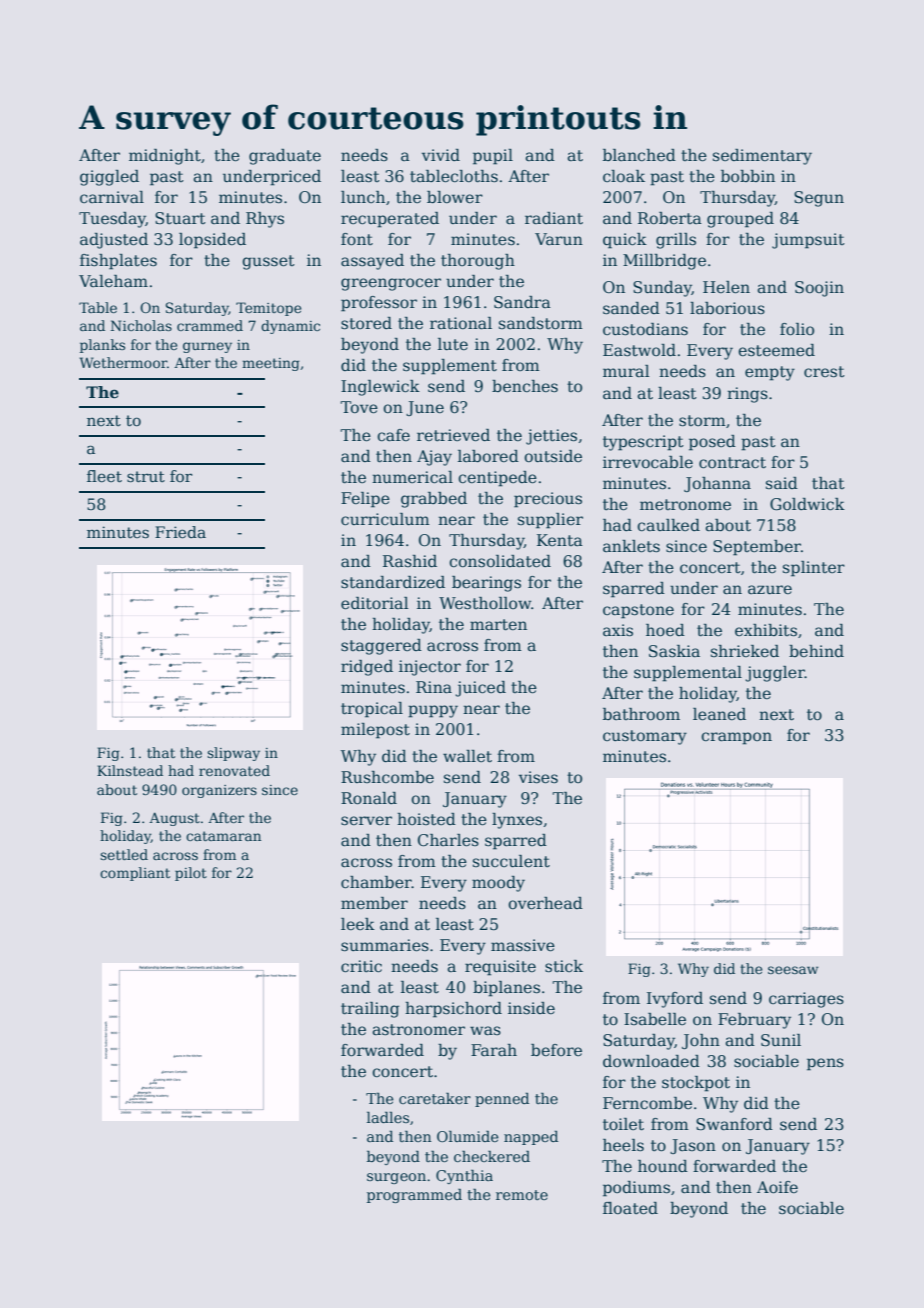 The height and width of the screenshot is (1308, 924). What do you see at coordinates (564, 966) in the screenshot?
I see `stick` at bounding box center [564, 966].
